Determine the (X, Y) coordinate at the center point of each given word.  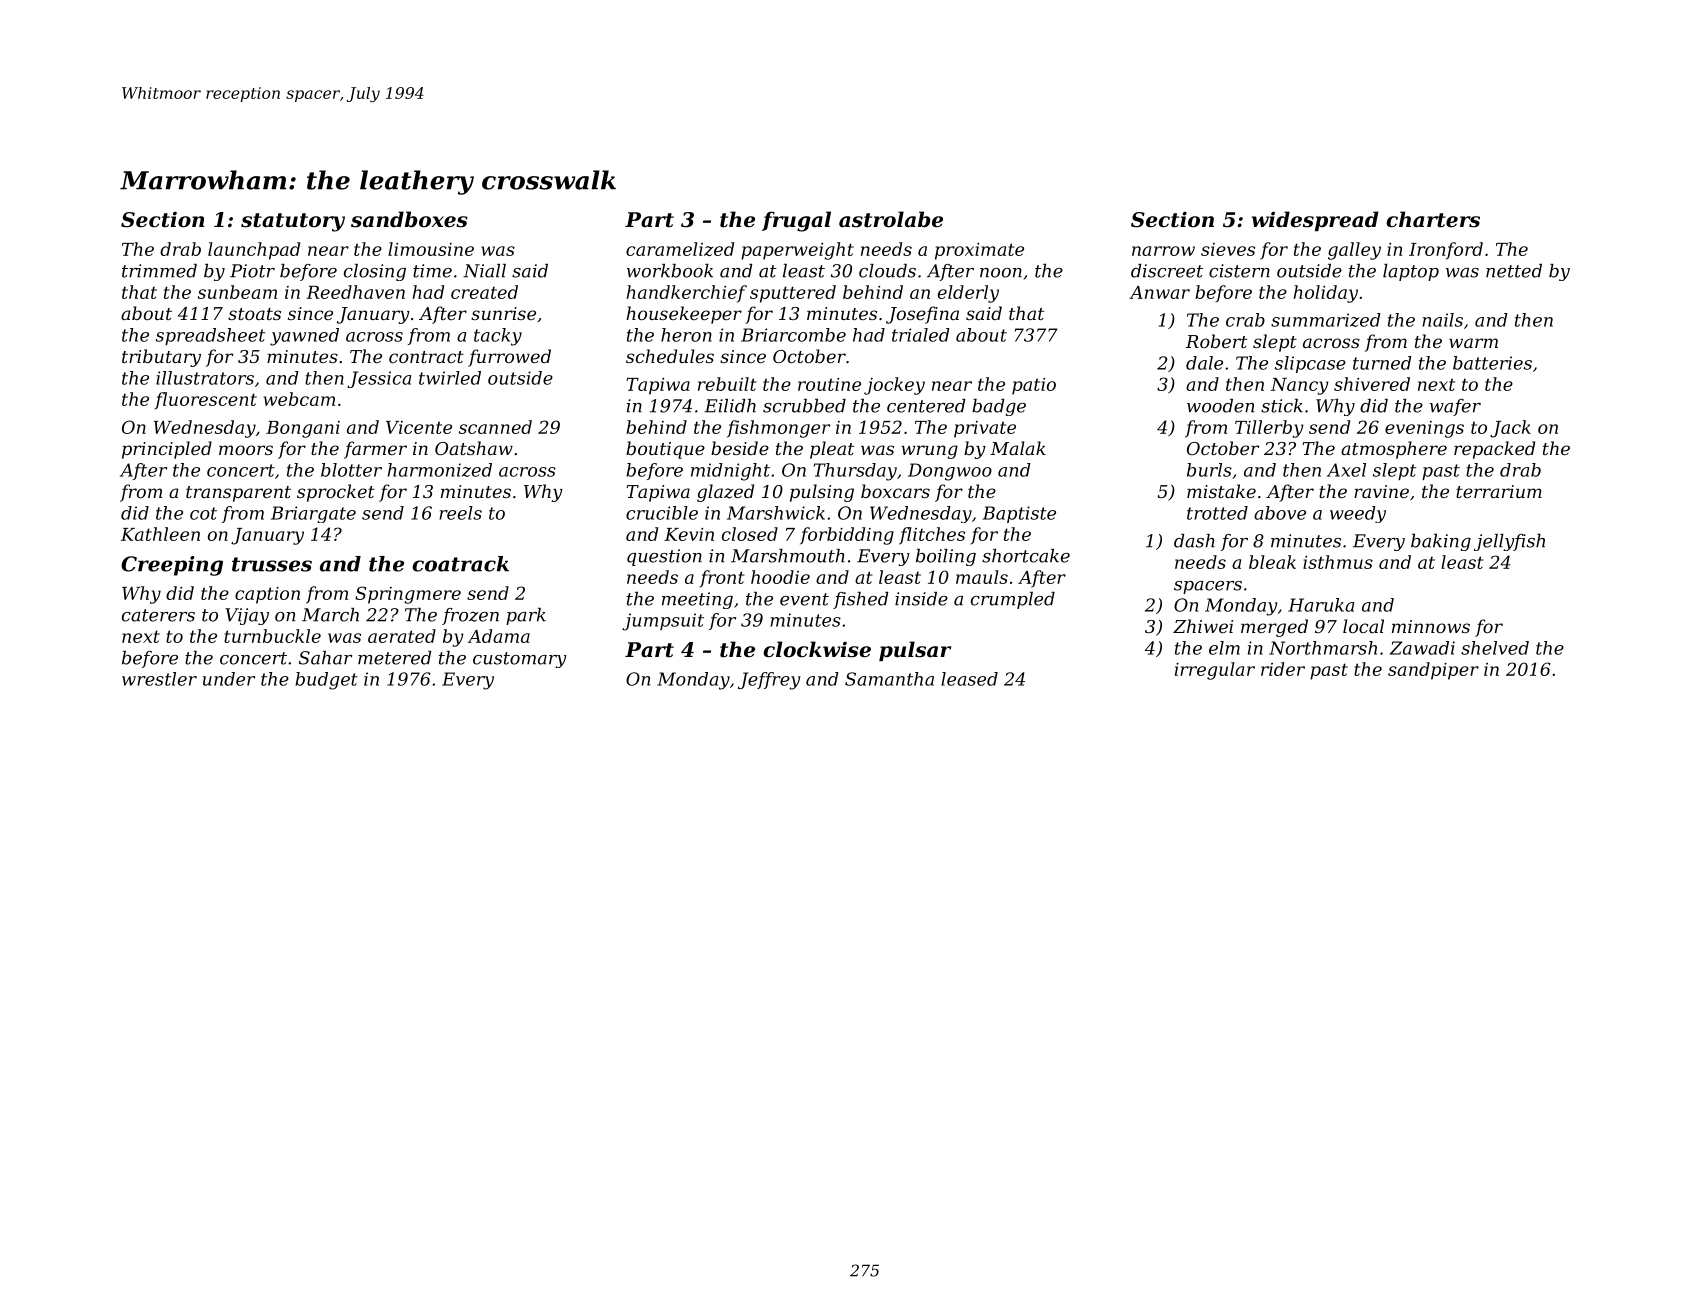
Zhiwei (1203, 626)
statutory (293, 222)
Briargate (313, 514)
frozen (470, 616)
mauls (982, 577)
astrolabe (891, 219)
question (664, 557)
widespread (1315, 221)
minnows (1431, 626)
